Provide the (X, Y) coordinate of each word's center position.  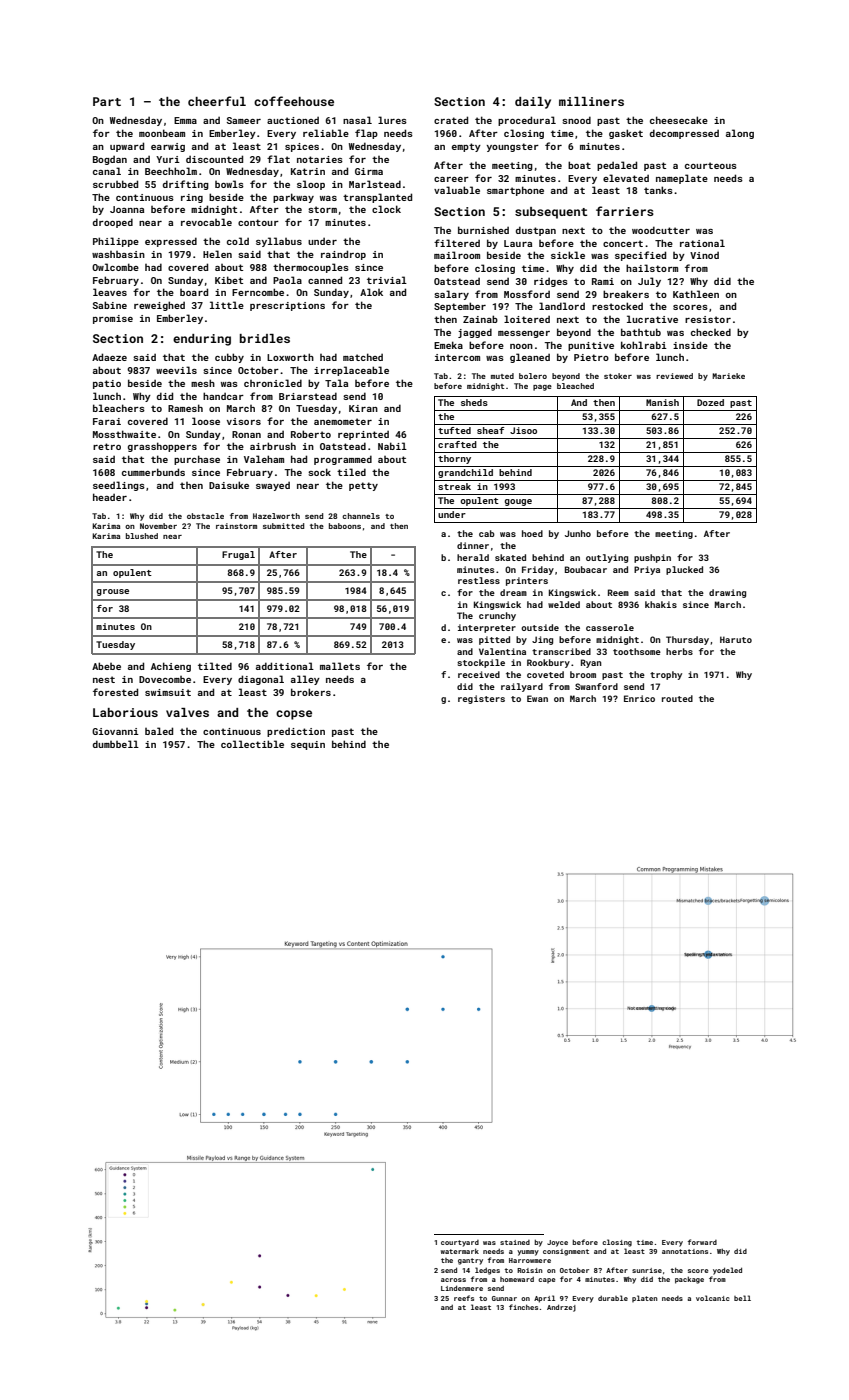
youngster (513, 147)
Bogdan (110, 160)
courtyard (460, 1243)
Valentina (502, 651)
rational (702, 243)
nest (104, 679)
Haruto (736, 639)
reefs (464, 1298)
